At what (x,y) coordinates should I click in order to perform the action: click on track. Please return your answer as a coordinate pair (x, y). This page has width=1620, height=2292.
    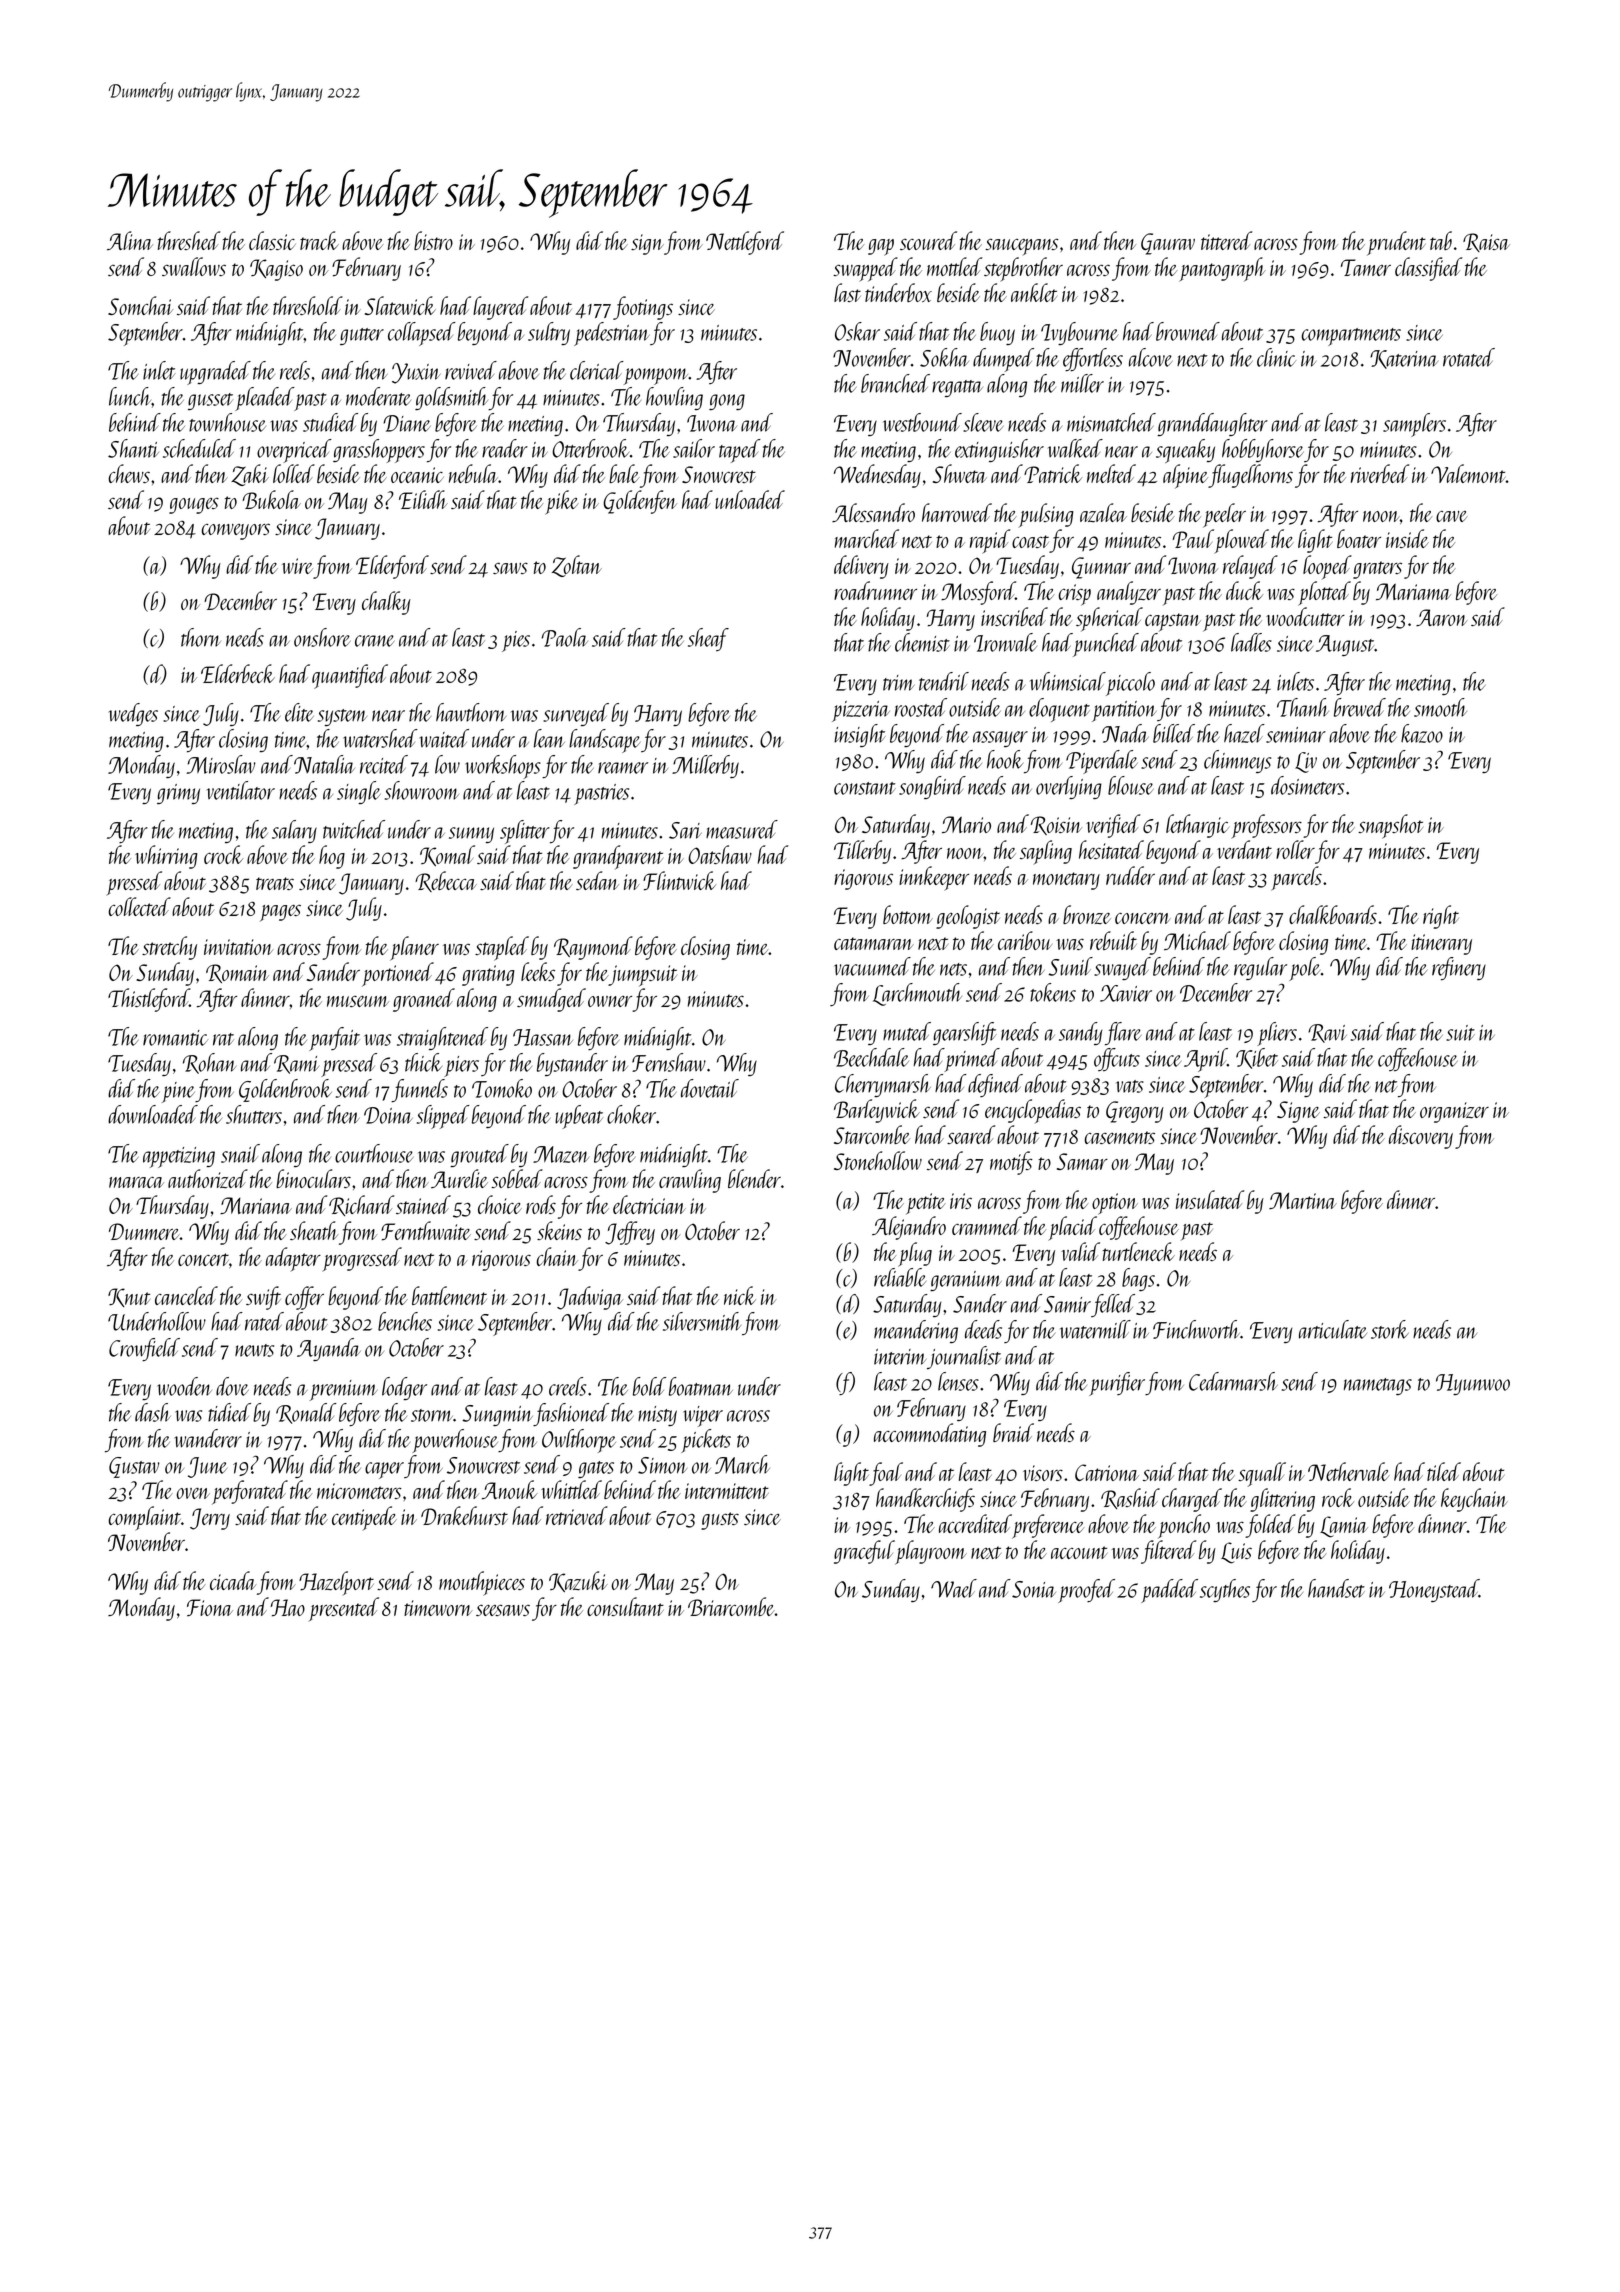
    Looking at the image, I should click on (319, 240).
